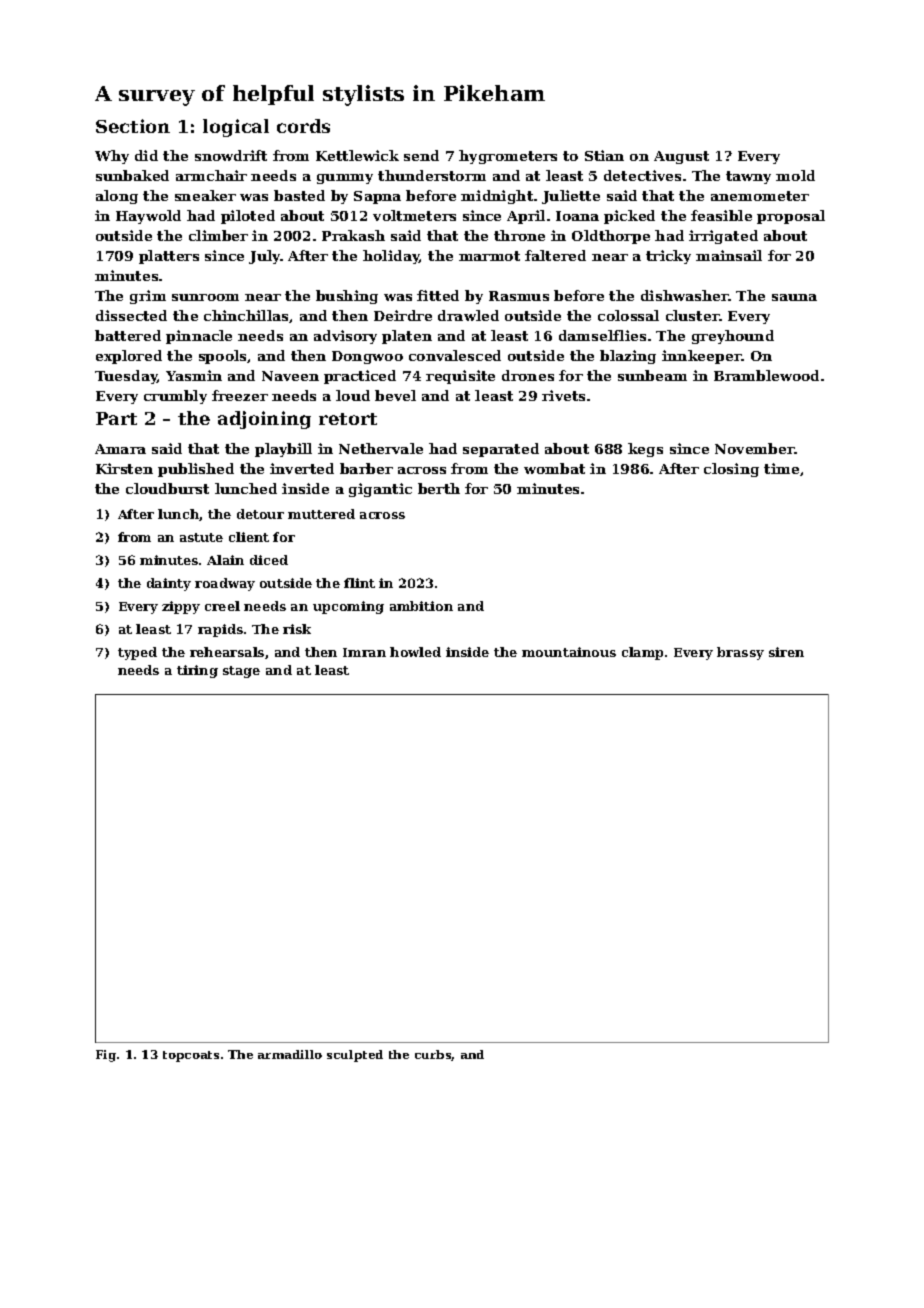 The width and height of the screenshot is (924, 1308). What do you see at coordinates (433, 1055) in the screenshot?
I see `curbs` at bounding box center [433, 1055].
